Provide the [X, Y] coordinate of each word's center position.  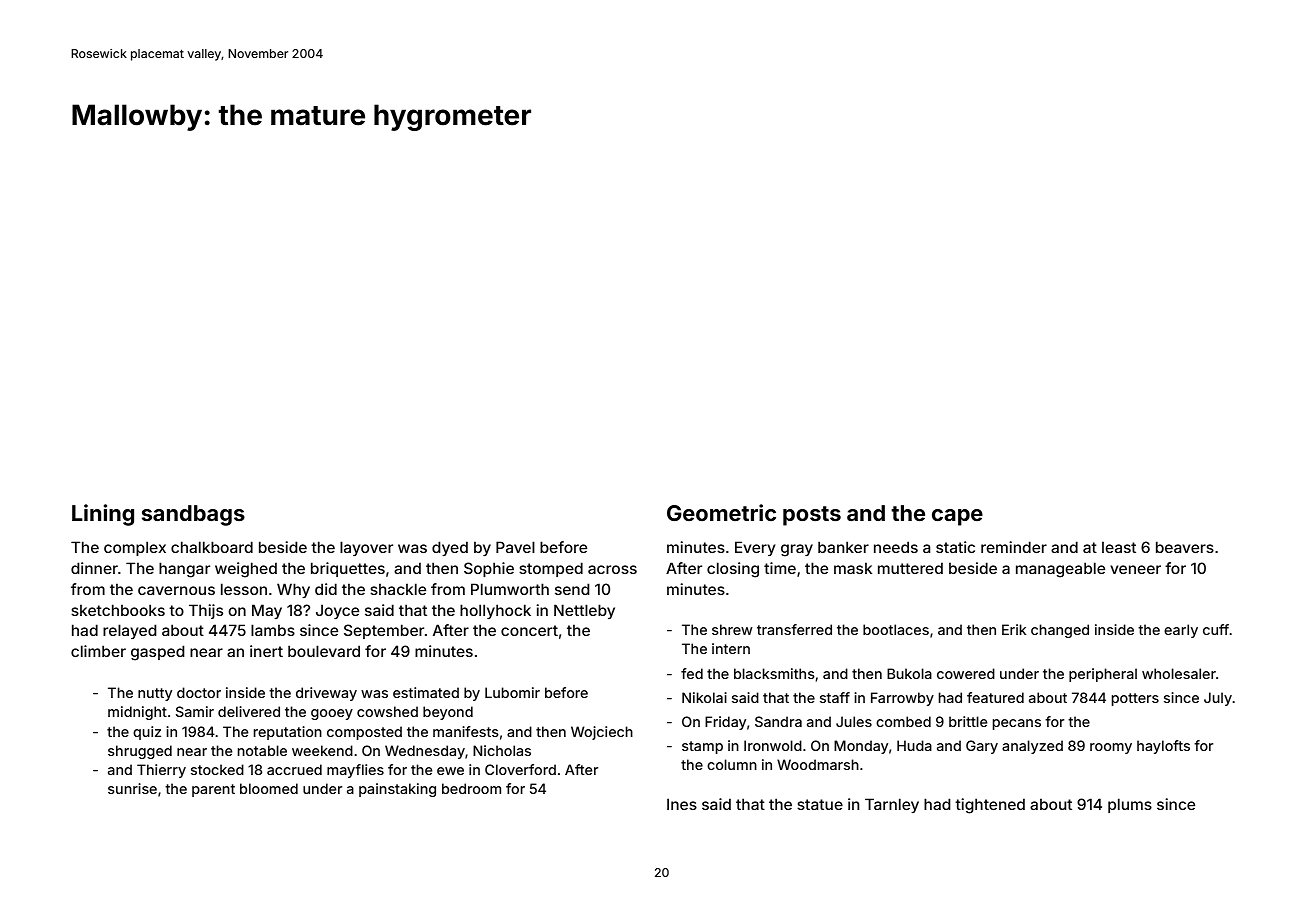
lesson [244, 589]
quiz [147, 733]
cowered [966, 673]
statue [820, 804]
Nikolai [704, 697]
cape [957, 517]
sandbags [193, 515]
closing [733, 570]
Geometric [721, 512]
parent [213, 790]
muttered [910, 568]
